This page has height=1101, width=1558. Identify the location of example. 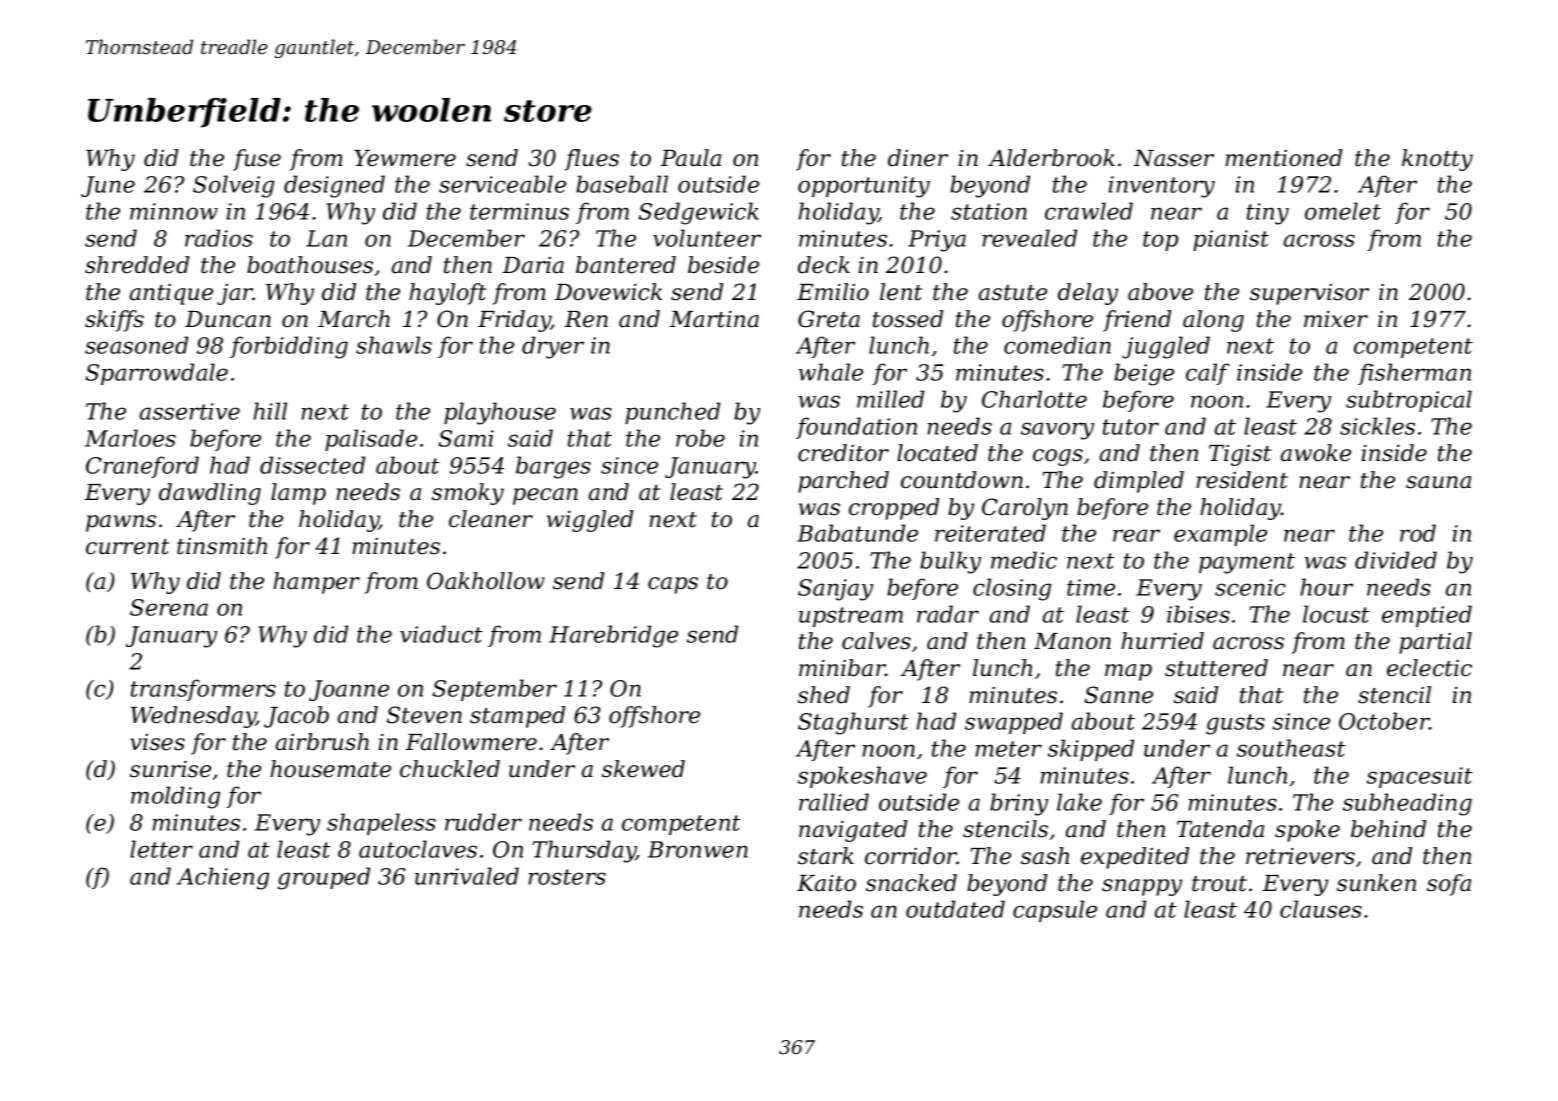
(1220, 535).
